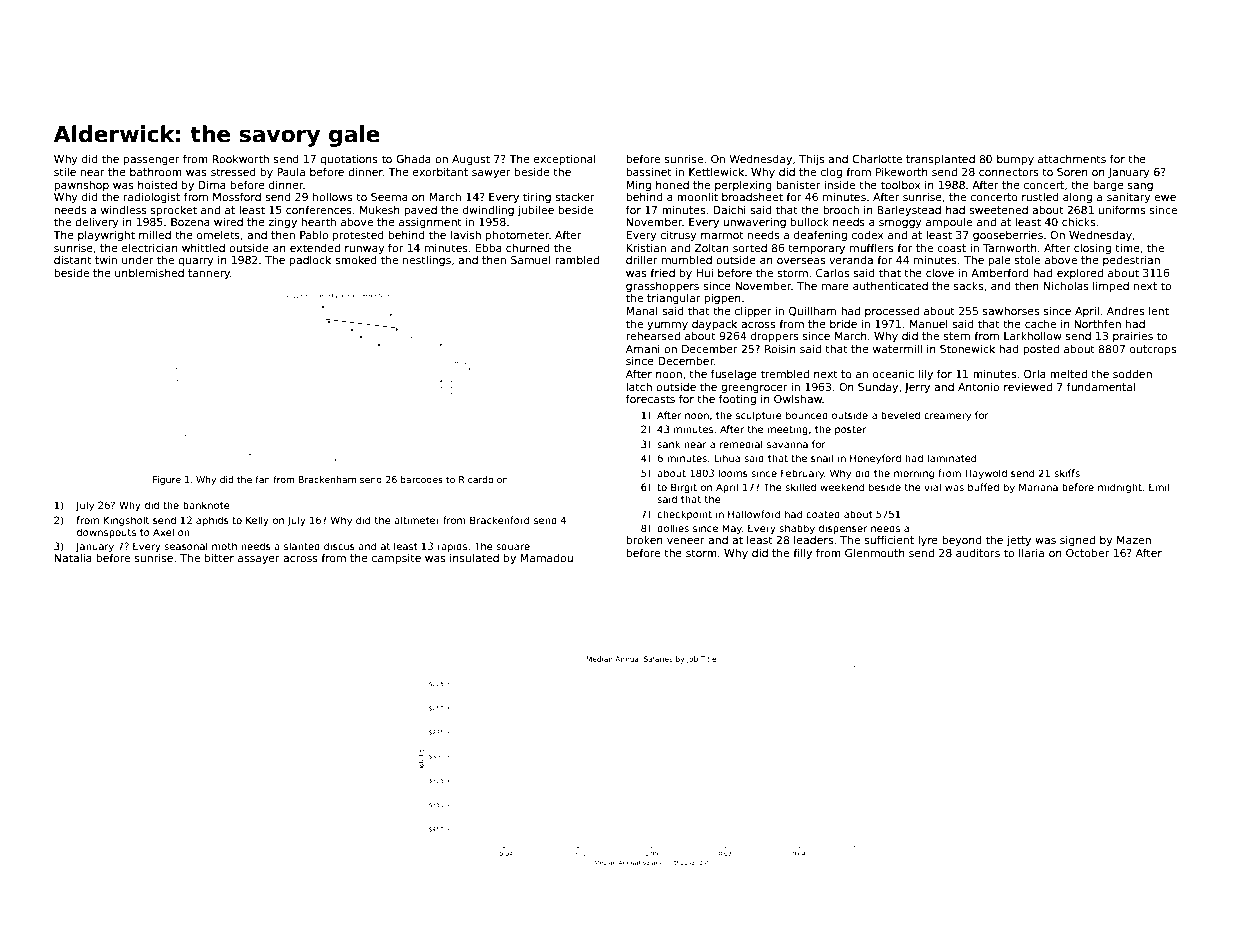 This screenshot has width=1233, height=952. Describe the element at coordinates (396, 559) in the screenshot. I see `campsite` at that location.
